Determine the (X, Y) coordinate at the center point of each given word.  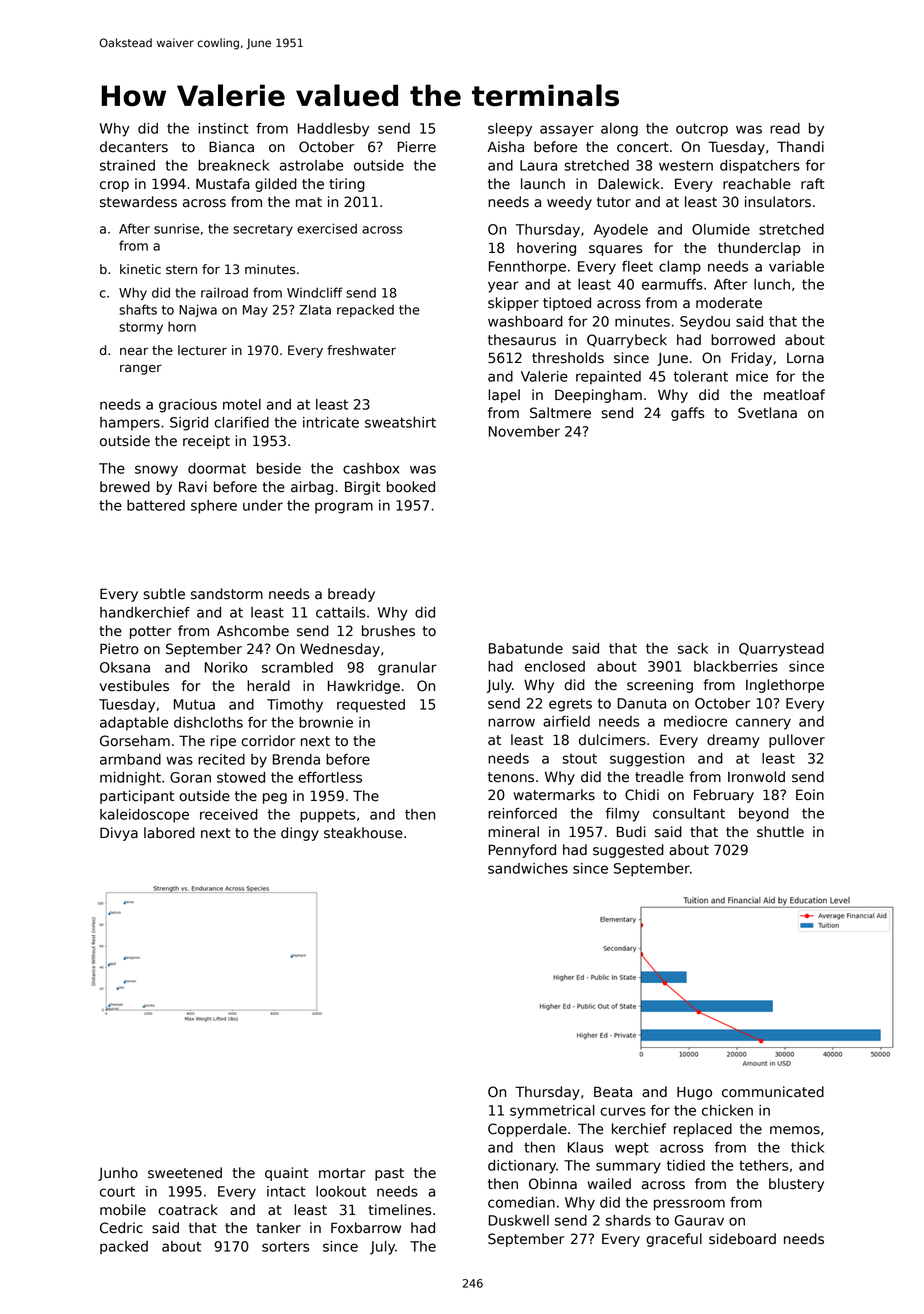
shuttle (780, 832)
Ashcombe (253, 631)
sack (693, 648)
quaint (287, 1174)
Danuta (642, 703)
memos (795, 1130)
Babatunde (526, 648)
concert (643, 147)
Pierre (417, 147)
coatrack (188, 1210)
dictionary (522, 1167)
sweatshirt (400, 422)
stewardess (138, 202)
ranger (141, 369)
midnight (130, 779)
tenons (511, 777)
